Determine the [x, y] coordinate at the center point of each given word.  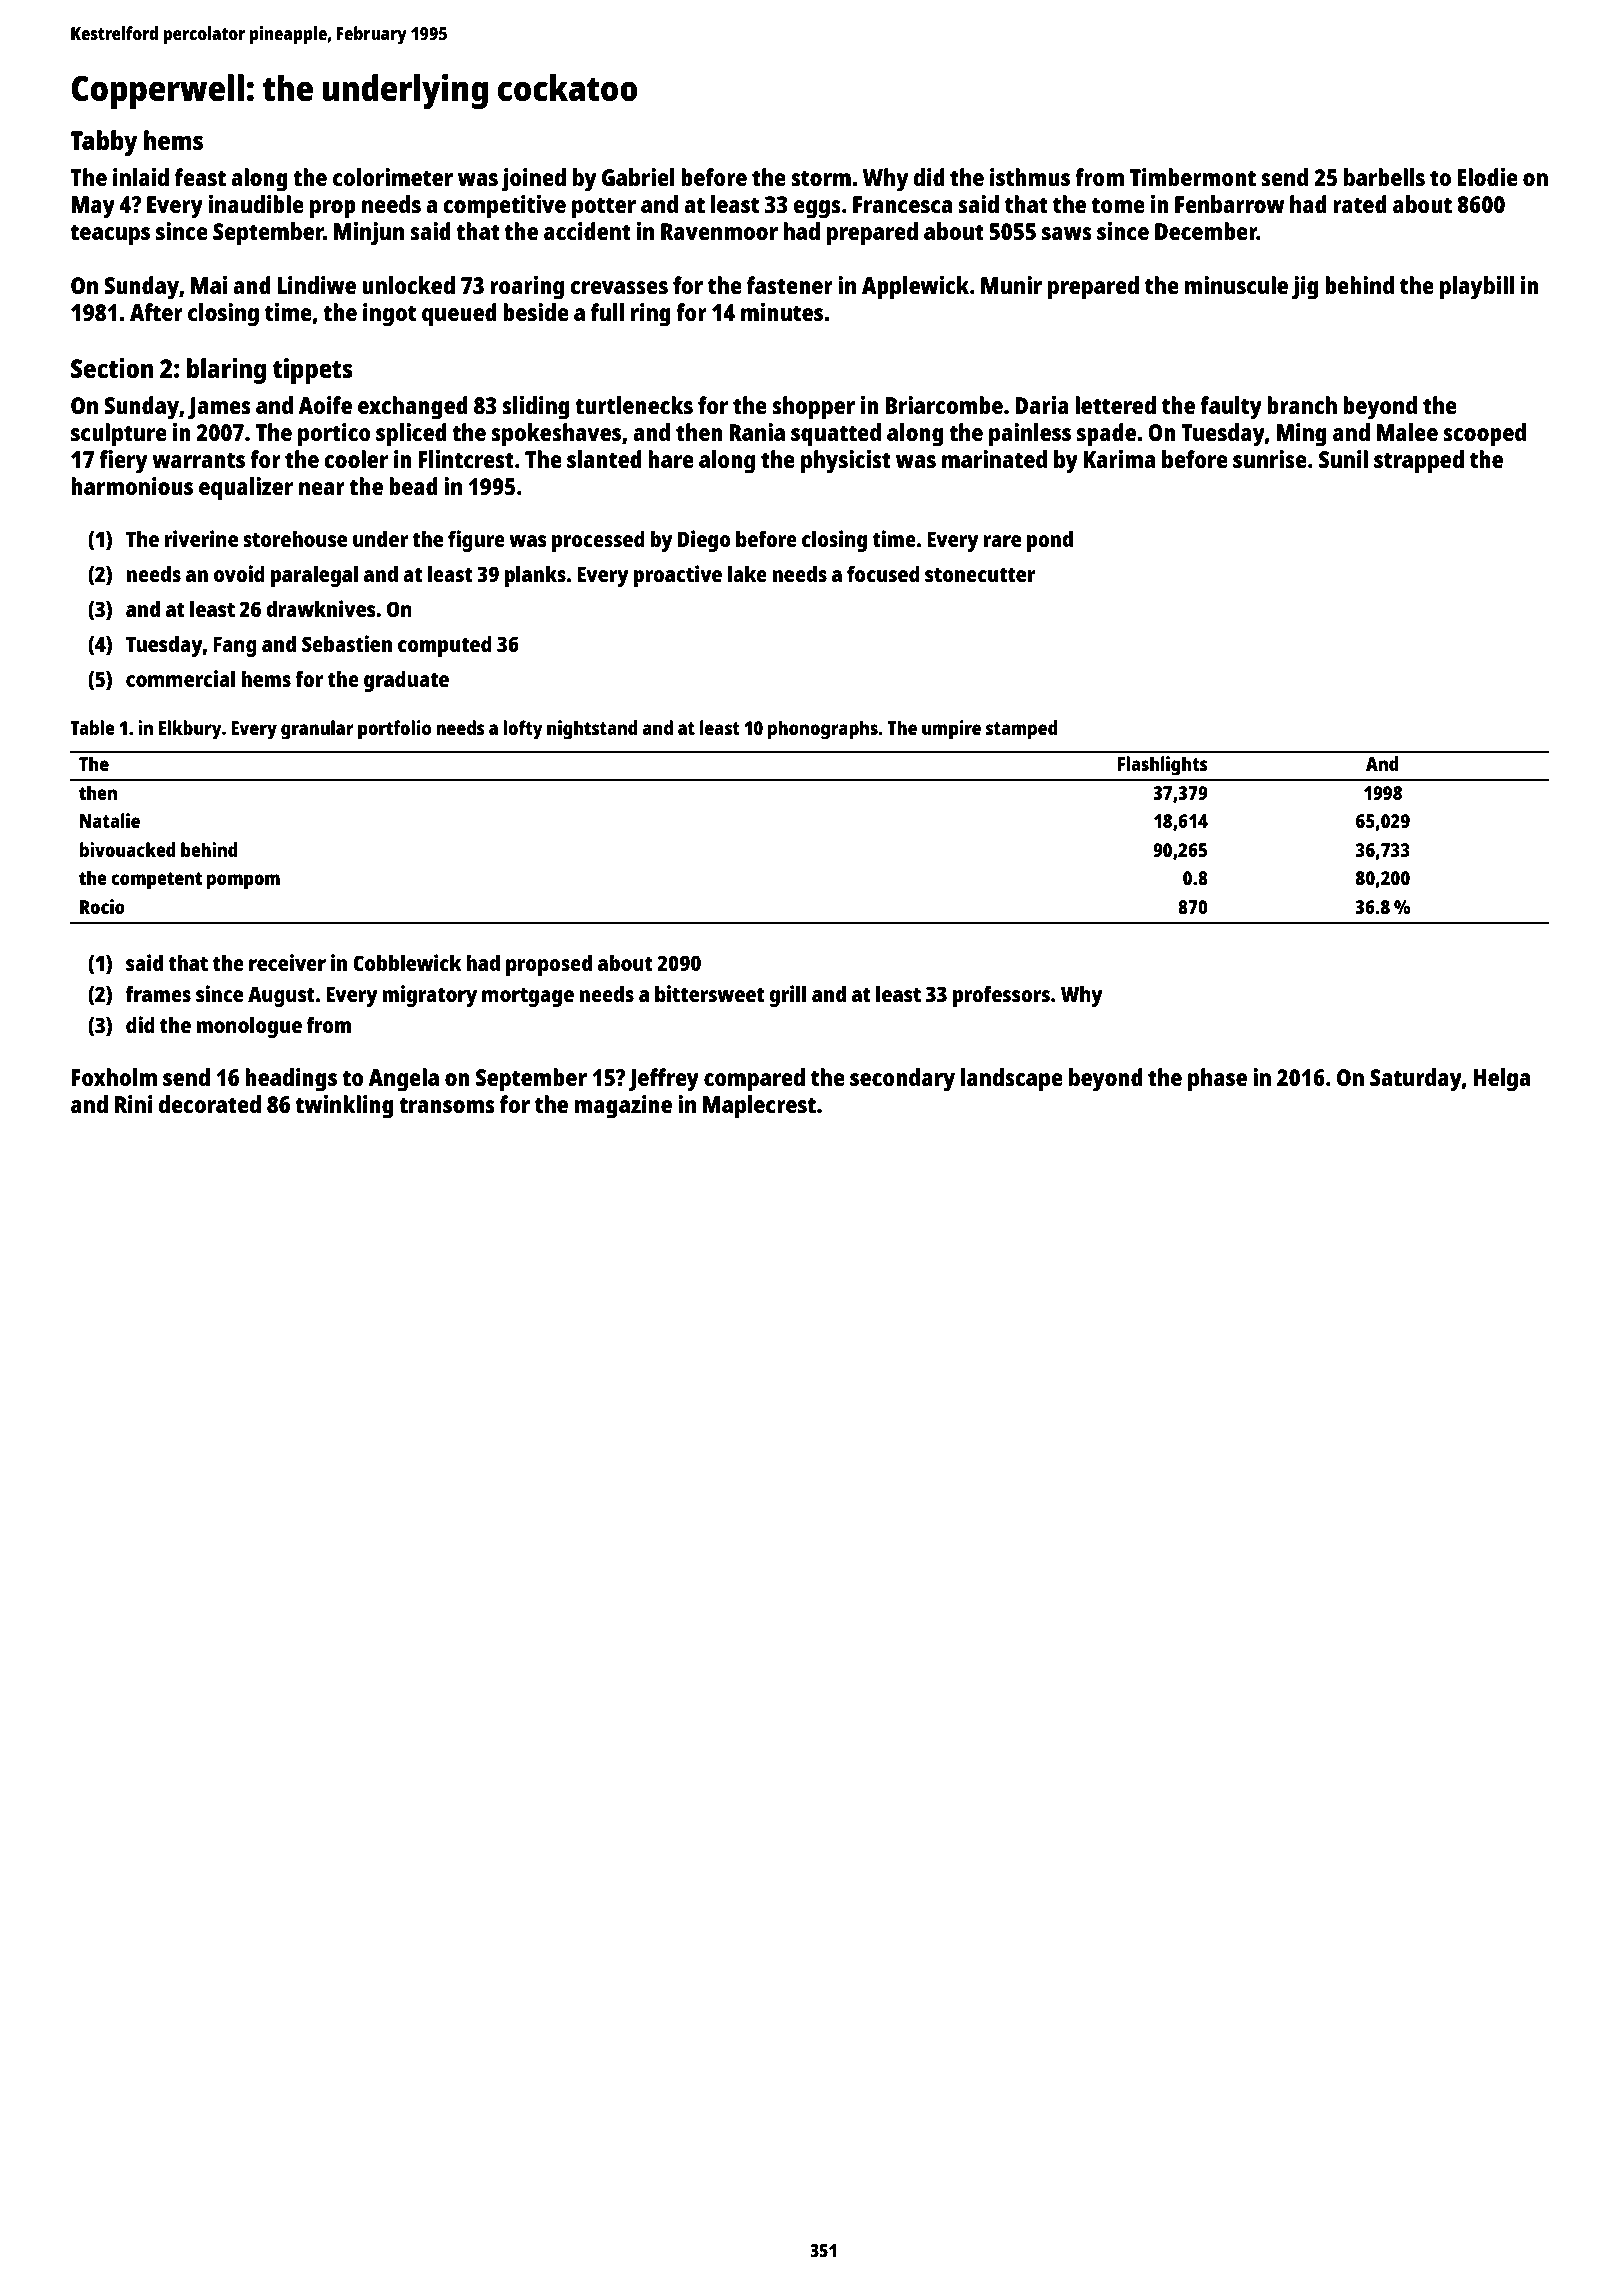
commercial [180, 678]
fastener [790, 285]
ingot [389, 315]
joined [534, 180]
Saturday [1416, 1080]
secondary [902, 1080]
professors [1001, 996]
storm [821, 178]
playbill [1477, 288]
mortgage [528, 997]
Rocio [102, 906]
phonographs [823, 730]
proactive [677, 576]
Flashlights [1163, 766]
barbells [1384, 177]
